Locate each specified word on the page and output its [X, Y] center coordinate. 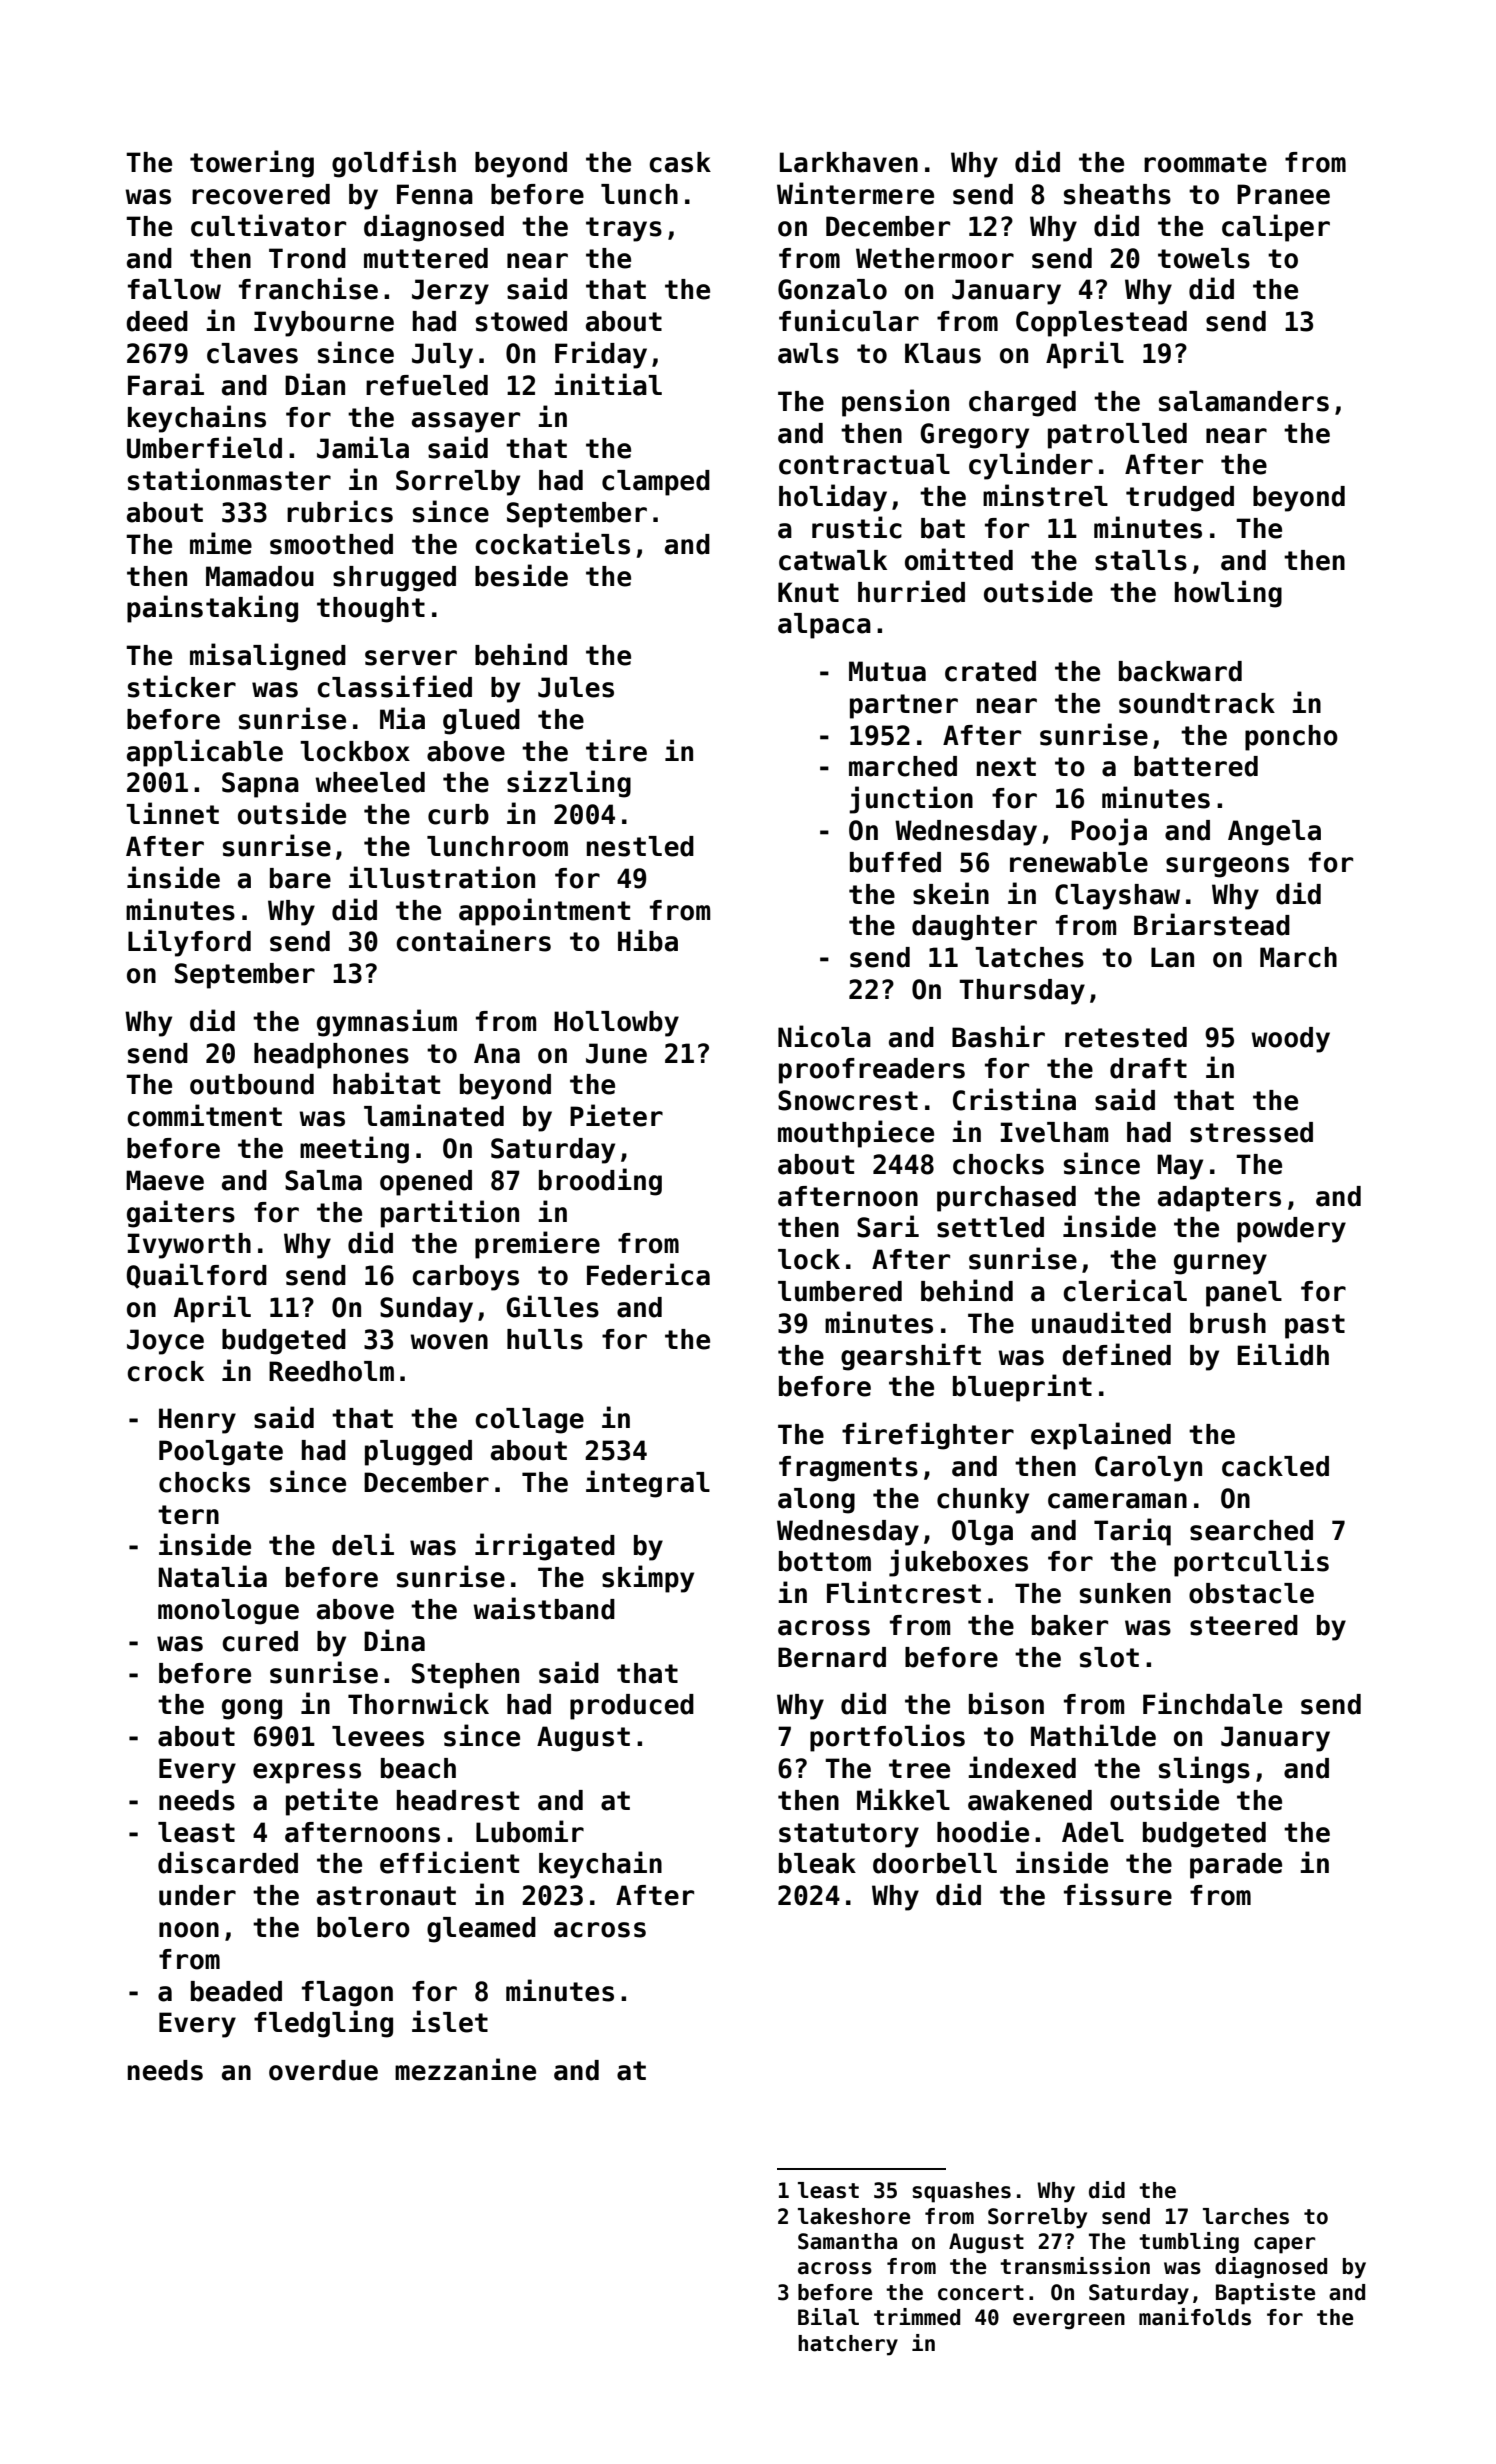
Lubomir [530, 1831]
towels [1204, 258]
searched [1251, 1530]
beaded [236, 1991]
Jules [576, 687]
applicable [205, 753]
